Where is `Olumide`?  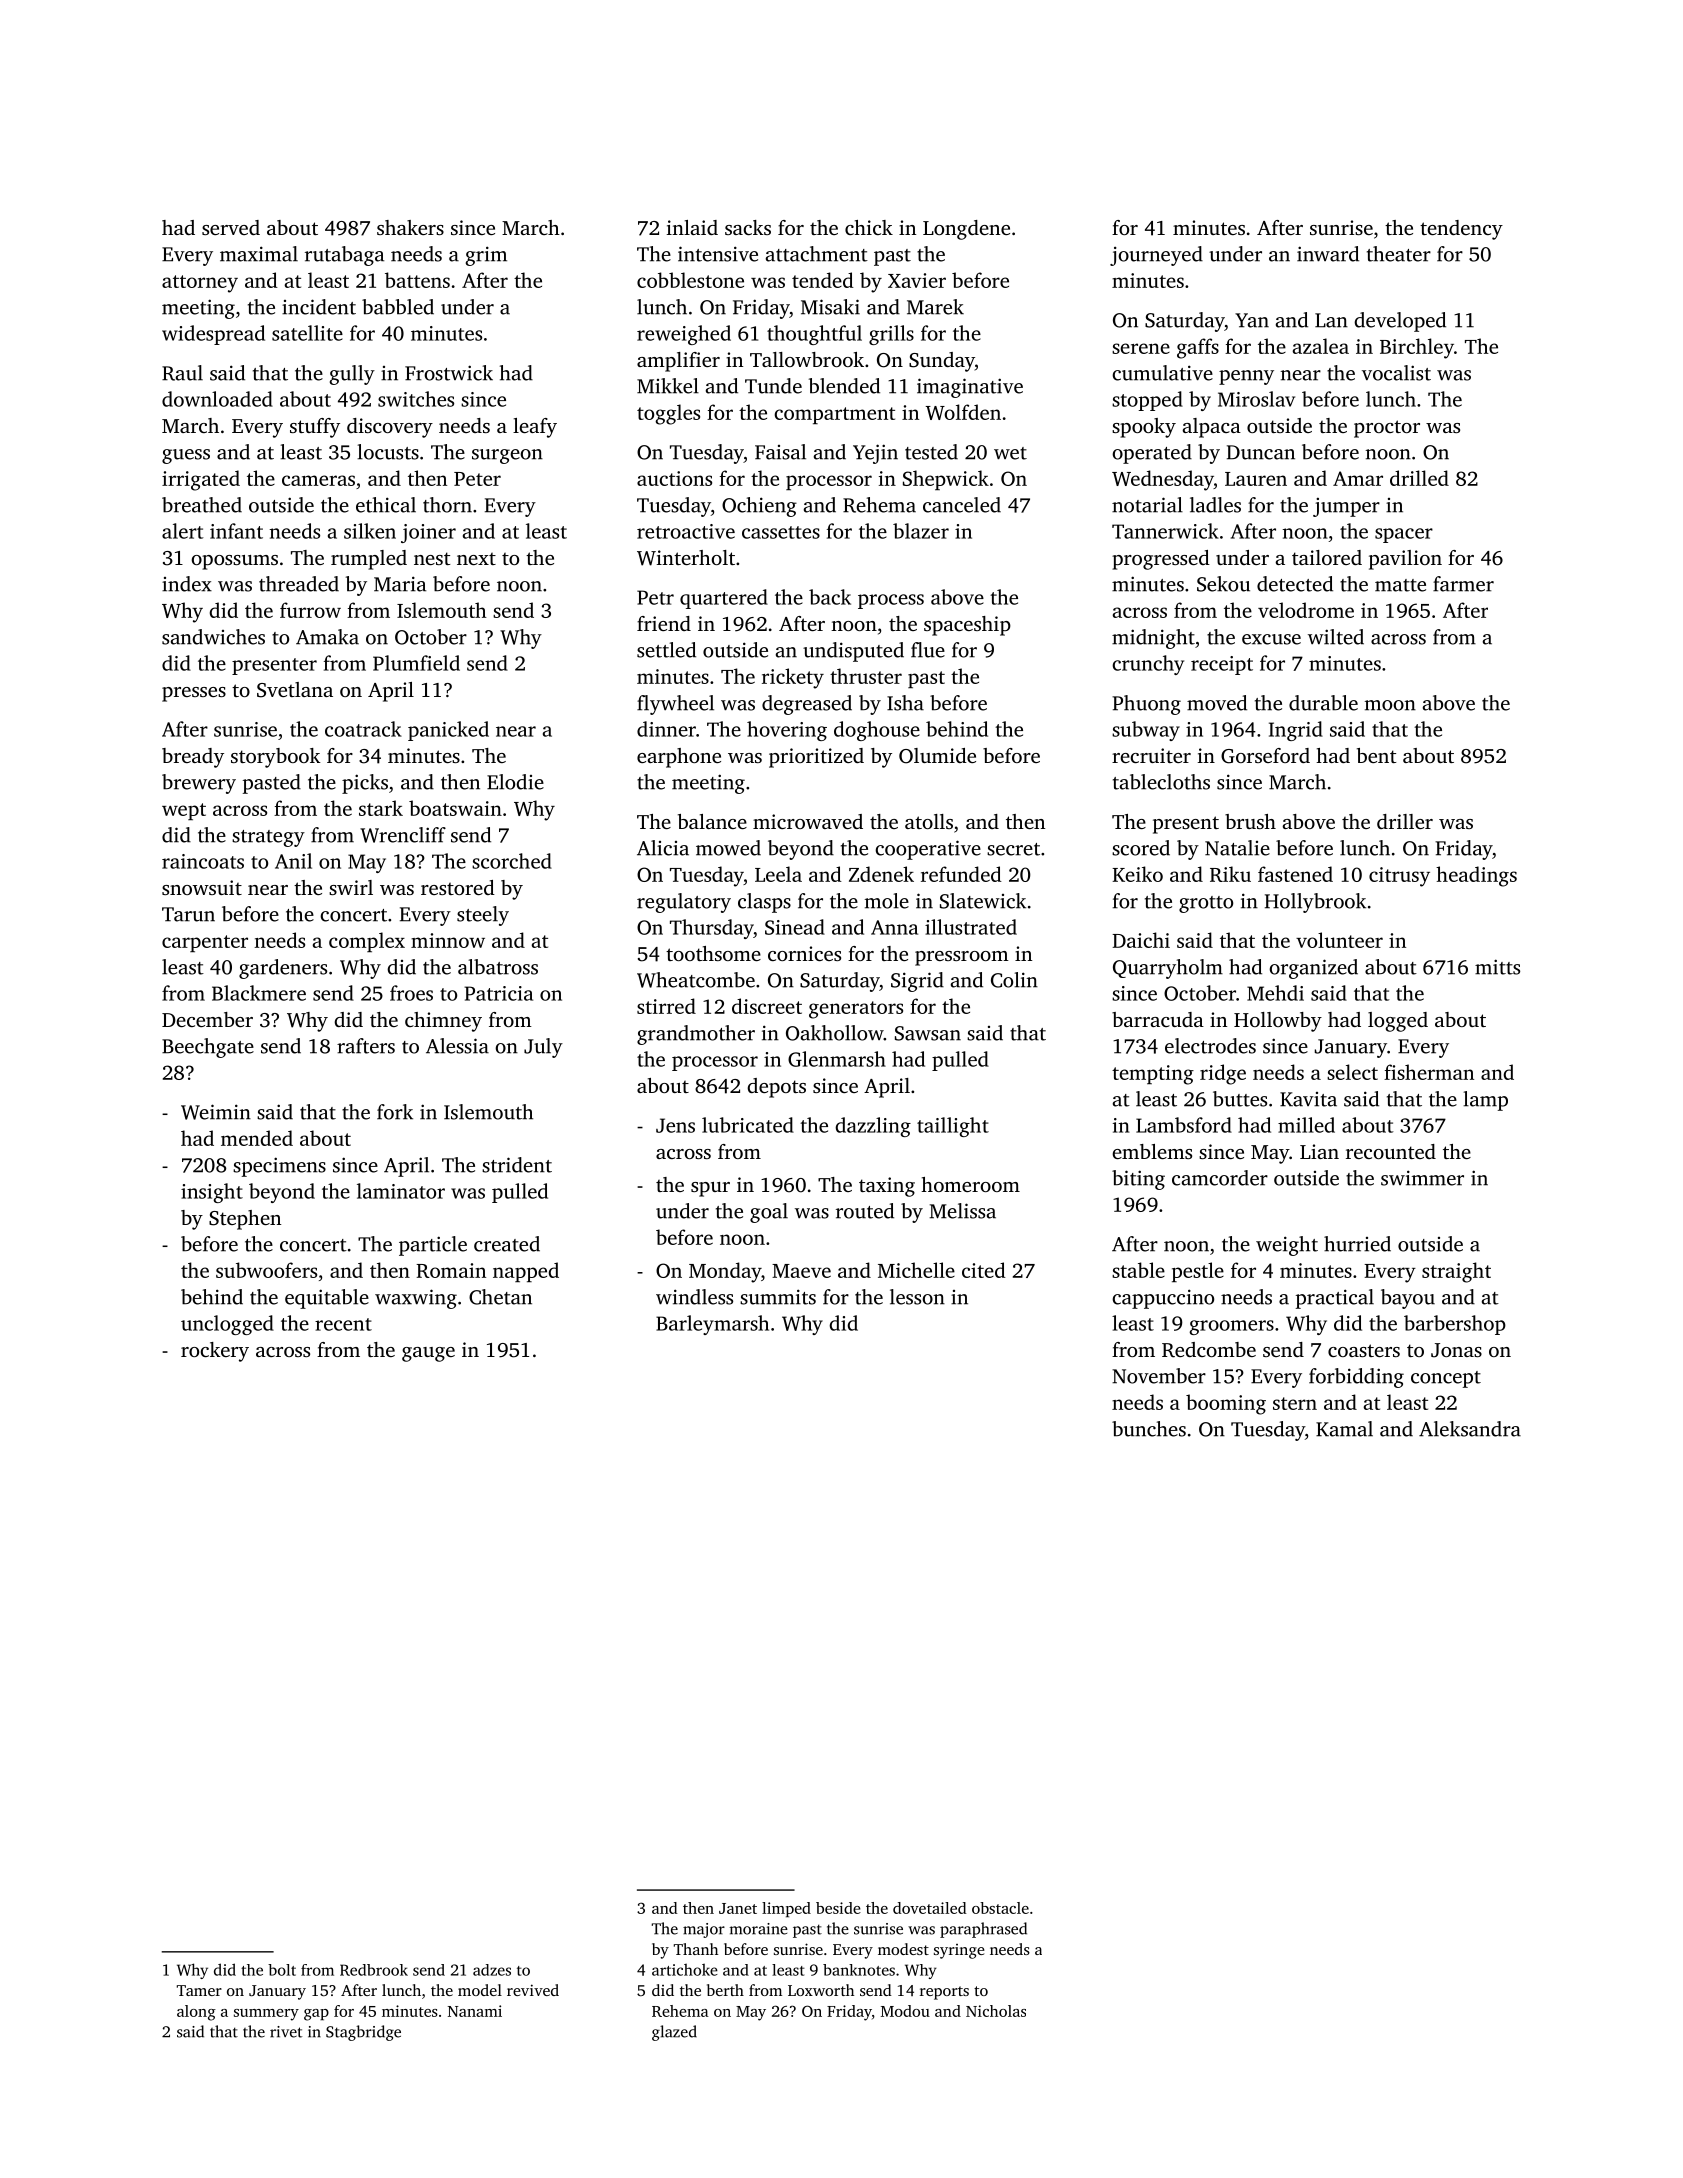
Olumide is located at coordinates (937, 756).
